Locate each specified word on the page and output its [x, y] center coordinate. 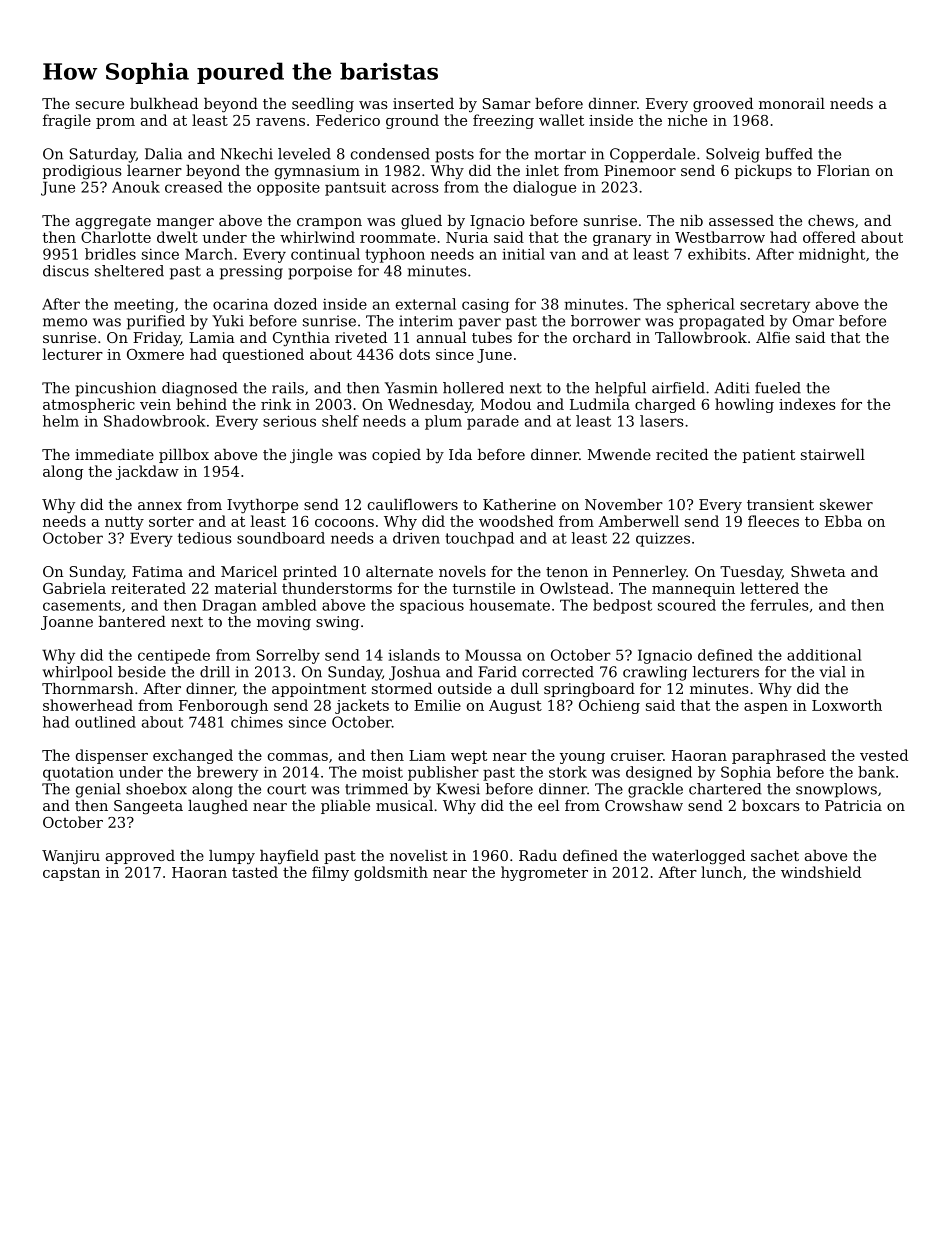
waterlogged [698, 857]
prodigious [82, 172]
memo [65, 322]
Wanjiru [71, 857]
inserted [423, 103]
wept [469, 757]
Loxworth [847, 705]
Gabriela [74, 588]
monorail [792, 103]
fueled [778, 388]
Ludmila [600, 404]
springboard [589, 690]
